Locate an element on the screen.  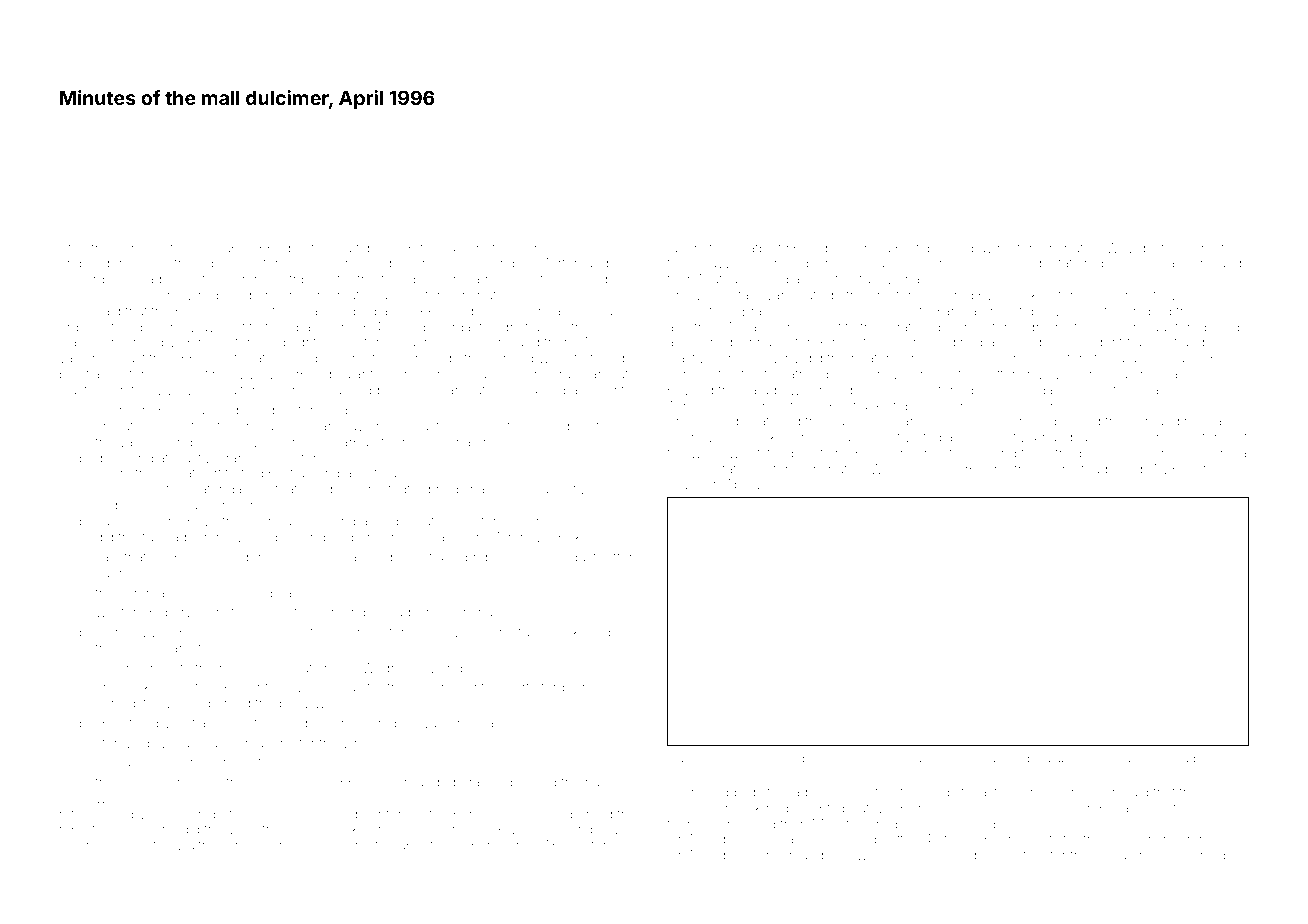
embroidered is located at coordinates (98, 263).
